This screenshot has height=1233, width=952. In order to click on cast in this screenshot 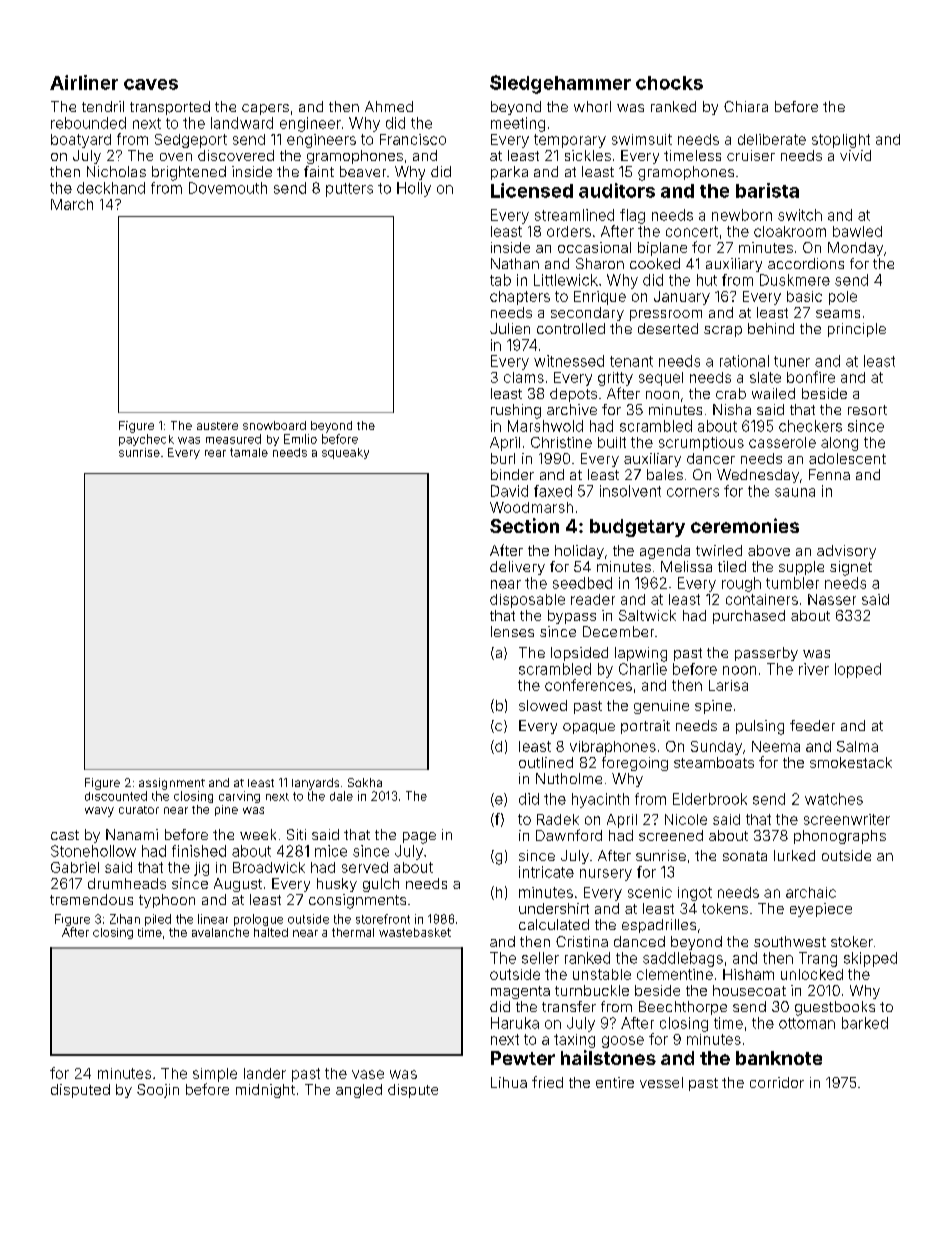, I will do `click(65, 835)`.
